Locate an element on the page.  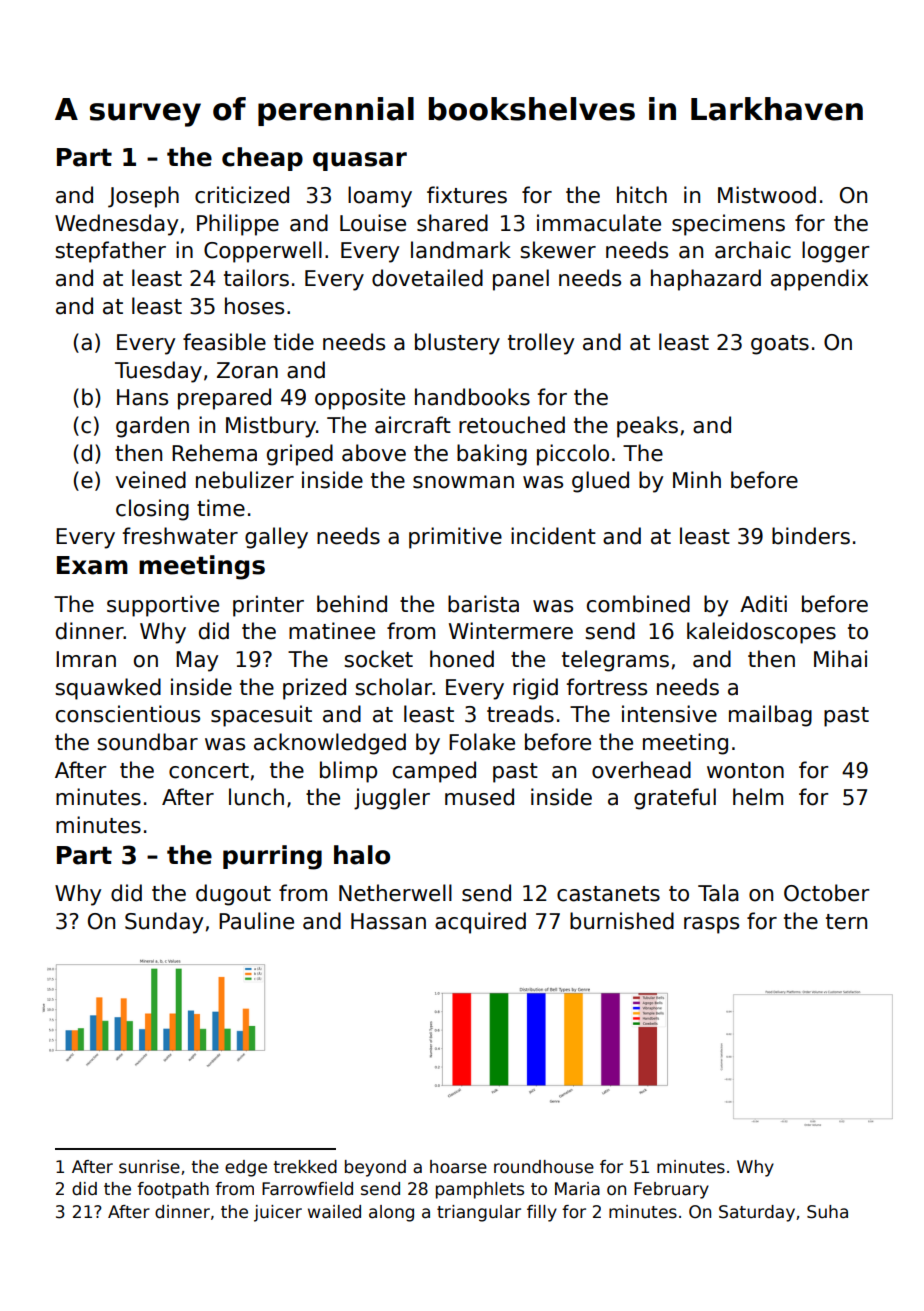
juggler is located at coordinates (392, 799).
